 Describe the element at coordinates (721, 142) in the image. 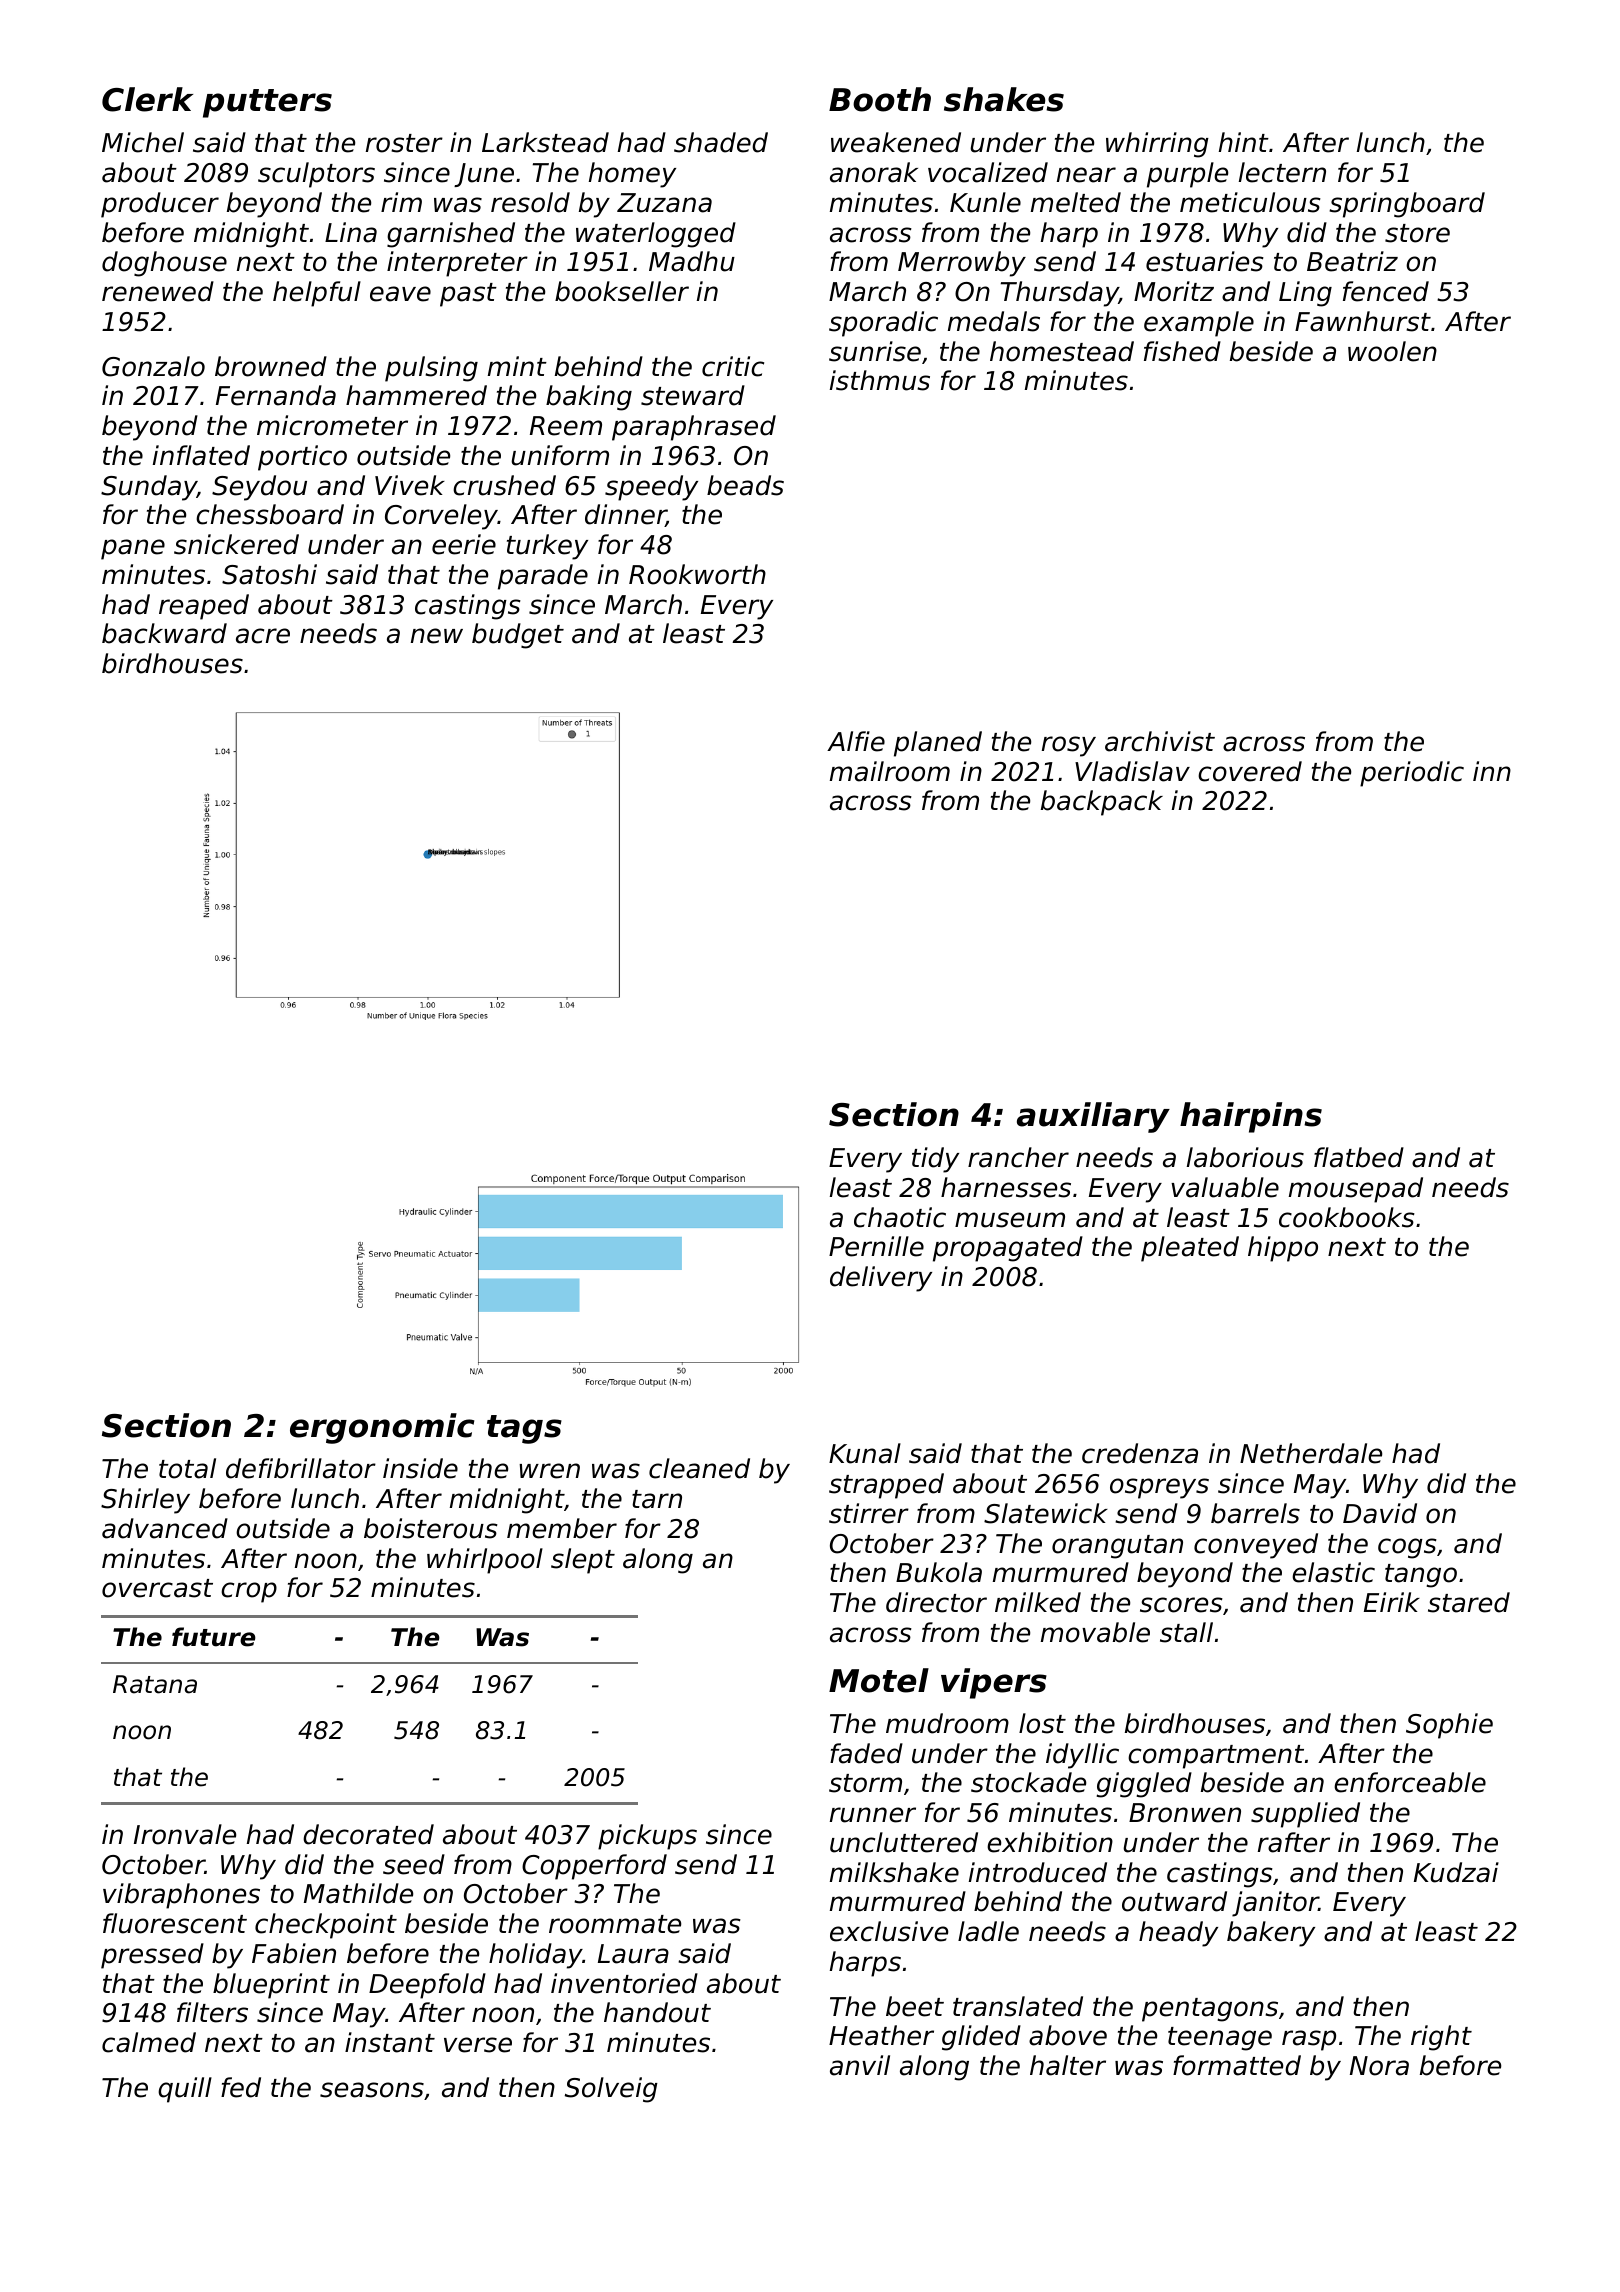

I see `shaded` at that location.
